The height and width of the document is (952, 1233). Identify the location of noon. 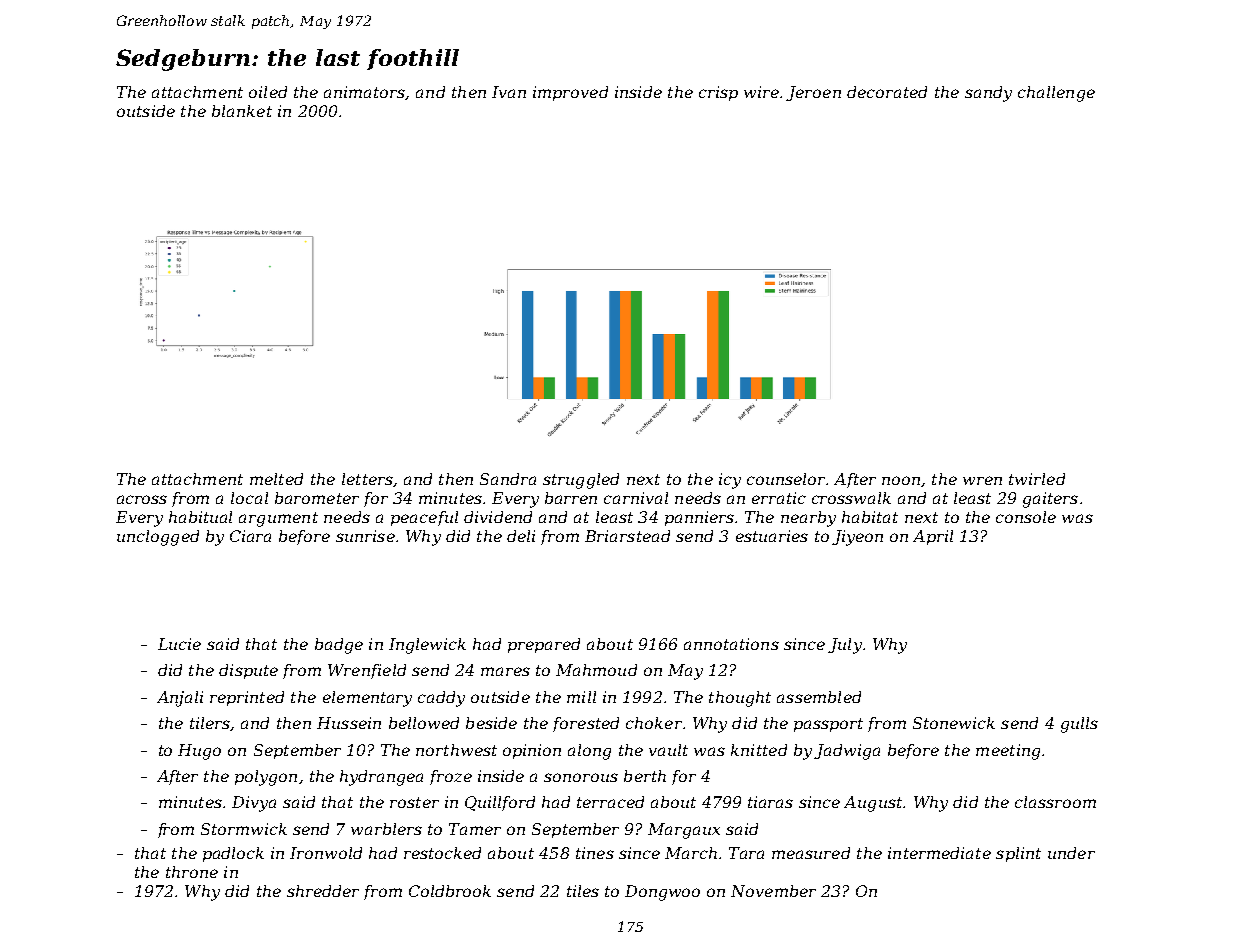
(901, 480).
